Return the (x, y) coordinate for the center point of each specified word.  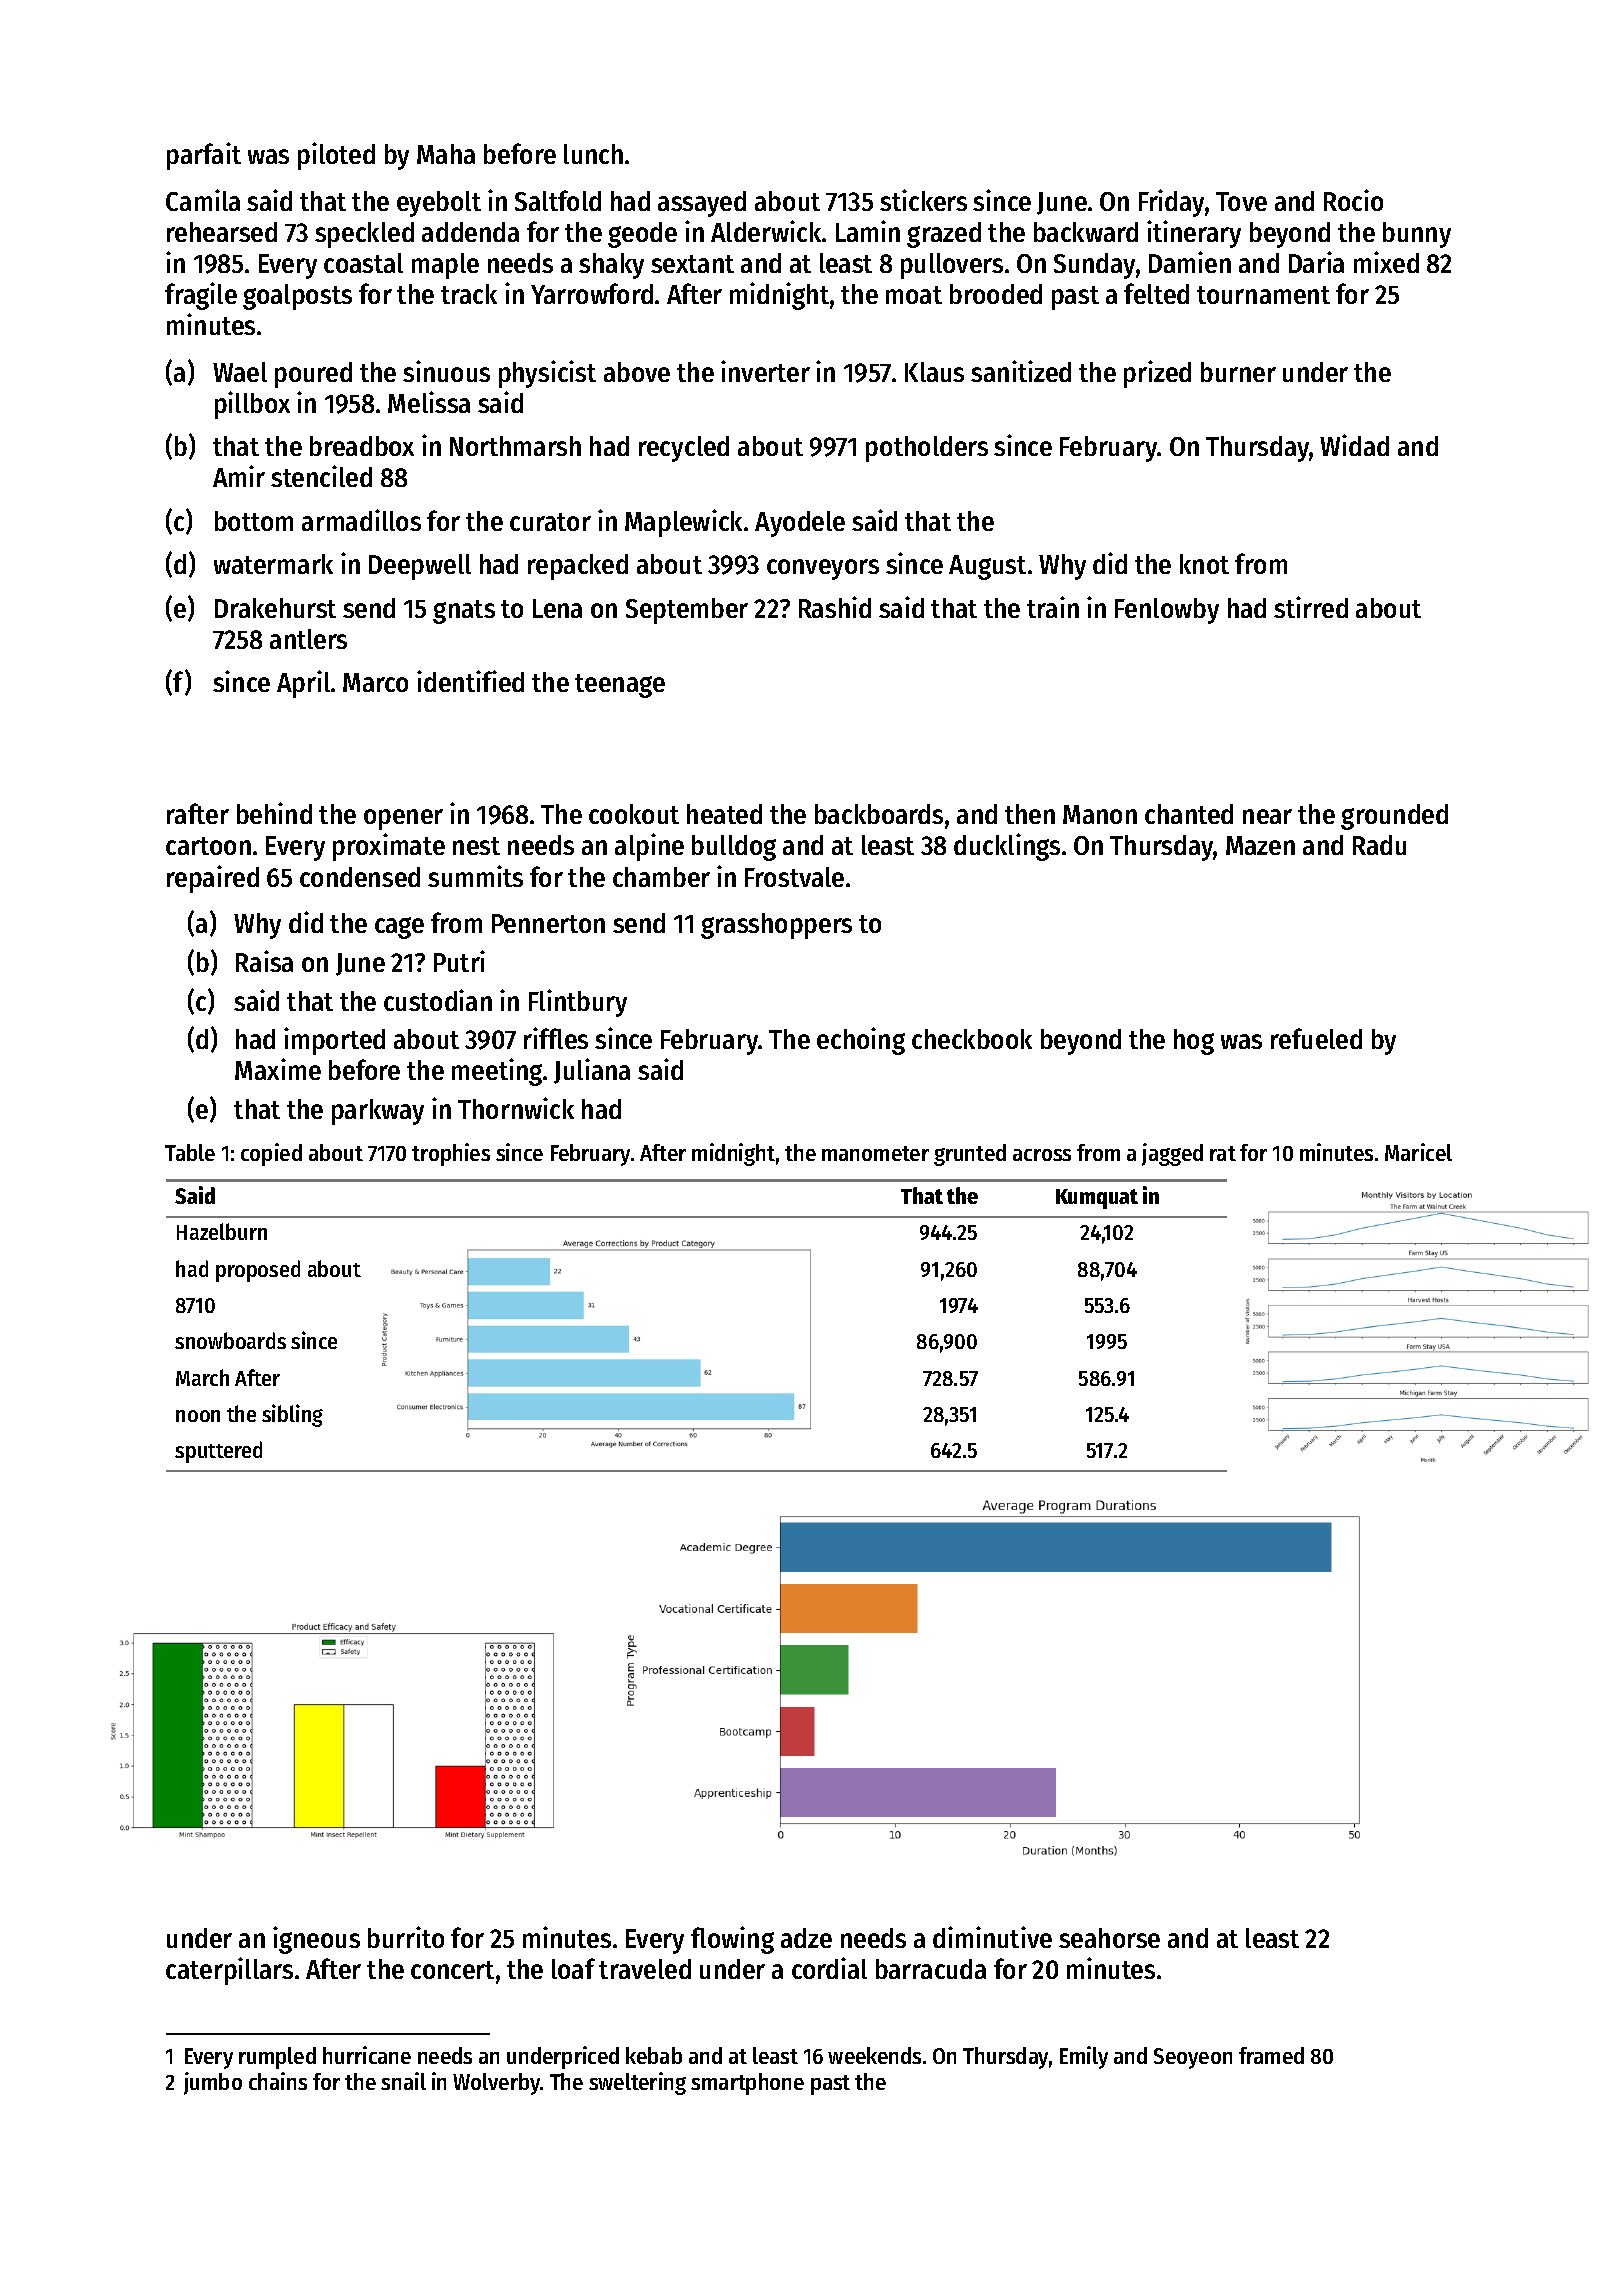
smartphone (747, 2084)
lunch (593, 154)
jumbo (213, 2083)
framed (1271, 2055)
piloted (336, 156)
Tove (1241, 201)
